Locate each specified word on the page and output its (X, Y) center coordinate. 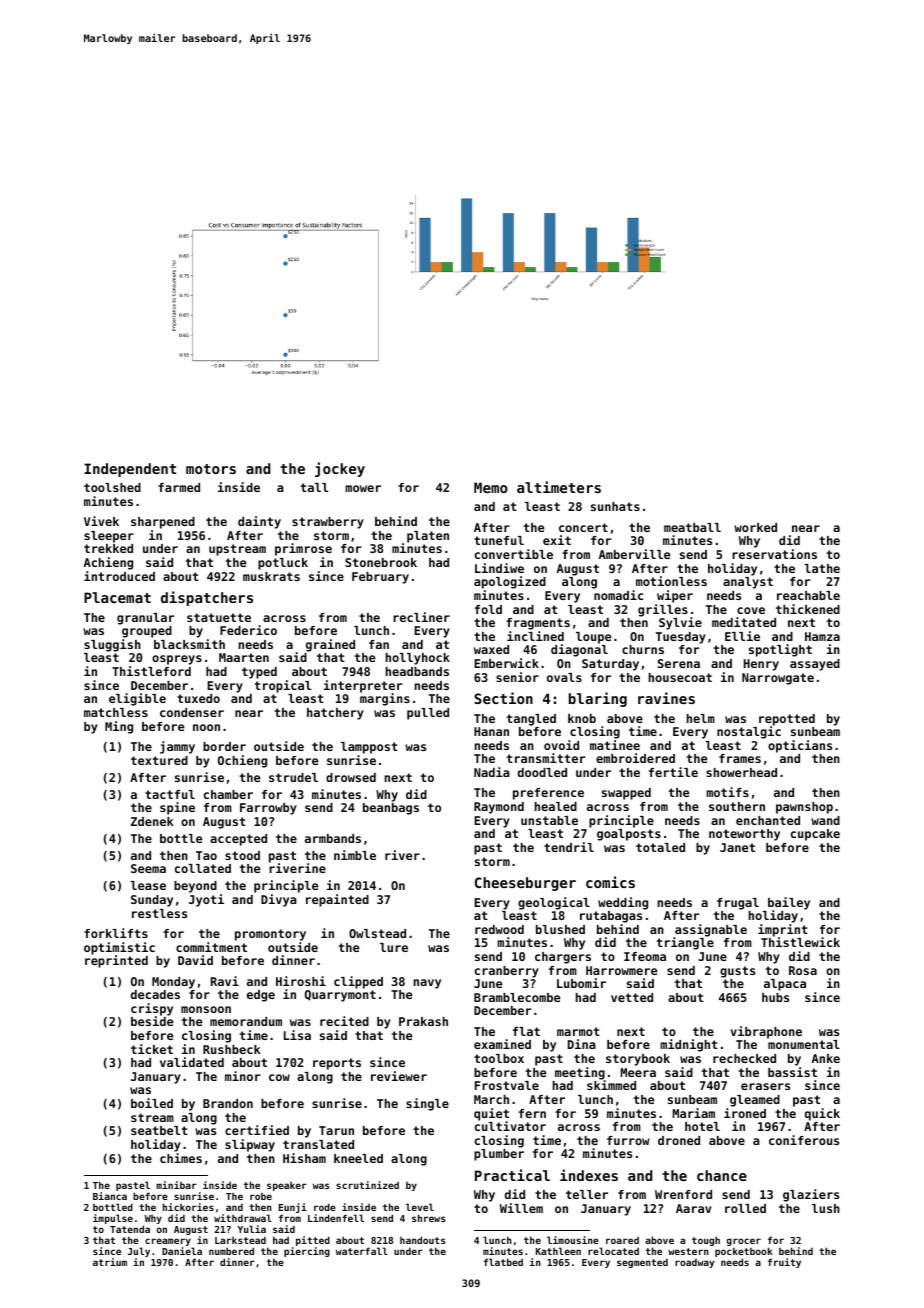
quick (822, 1114)
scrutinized (367, 1185)
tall (314, 487)
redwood (499, 929)
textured (159, 760)
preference (548, 794)
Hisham (304, 1158)
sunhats (615, 506)
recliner (421, 617)
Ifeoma (645, 956)
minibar (176, 1185)
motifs (727, 792)
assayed (815, 665)
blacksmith (189, 644)
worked (755, 527)
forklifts (116, 933)
